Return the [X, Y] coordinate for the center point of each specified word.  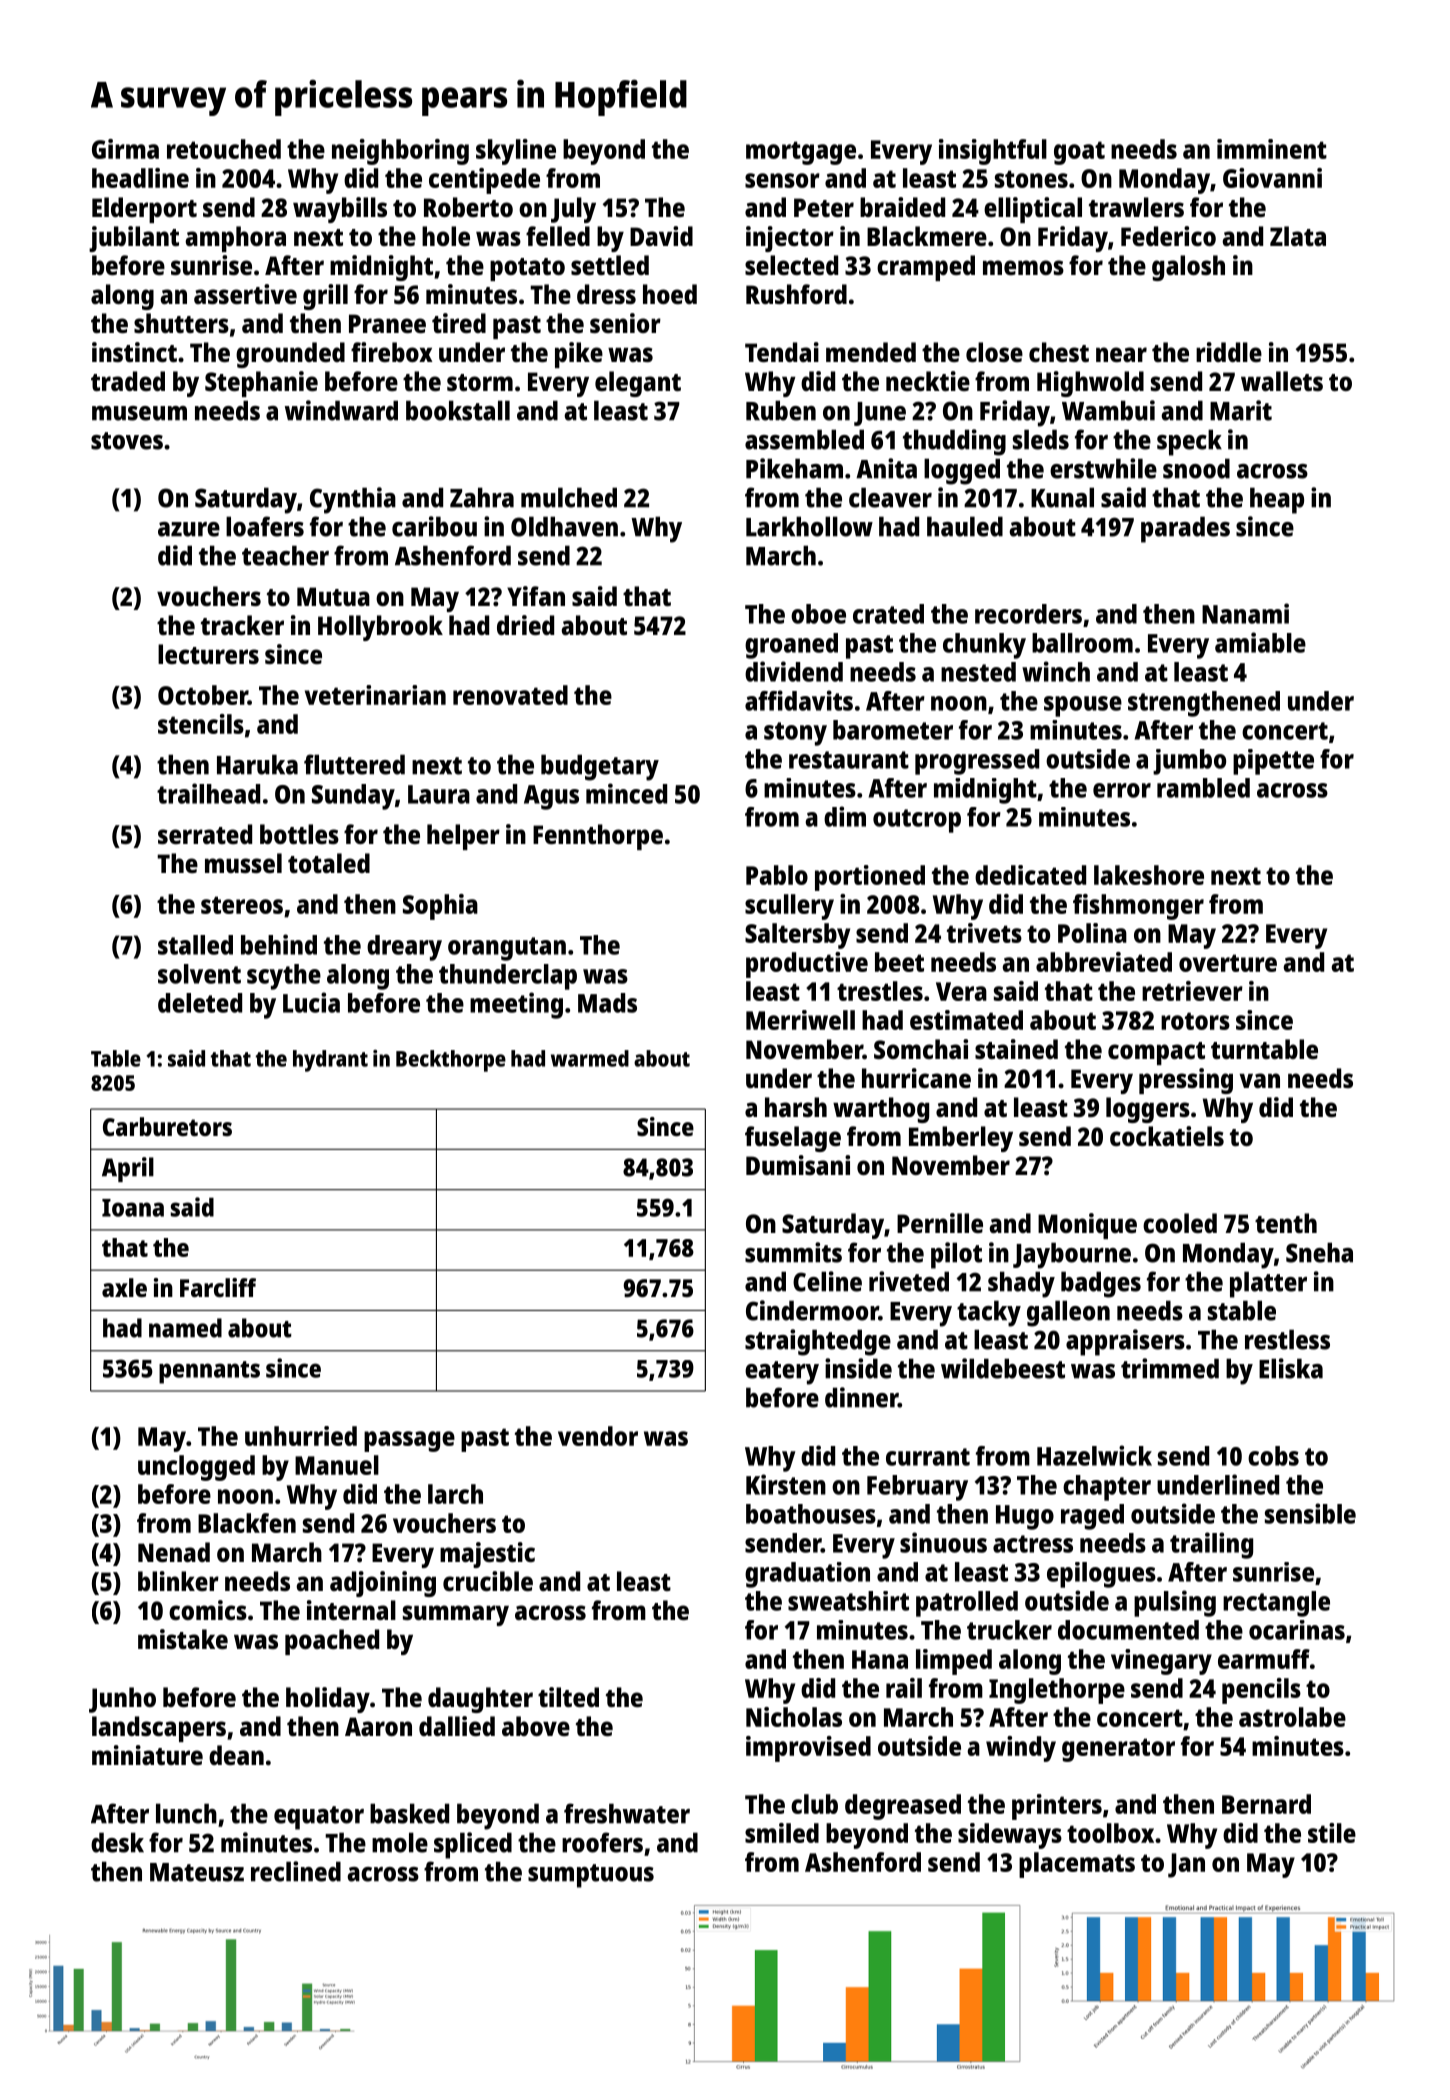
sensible [1310, 1513]
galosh [1188, 268]
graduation [807, 1575]
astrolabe [1292, 1717]
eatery [782, 1373]
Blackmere [927, 236]
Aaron [378, 1726]
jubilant [134, 239]
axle [124, 1287]
